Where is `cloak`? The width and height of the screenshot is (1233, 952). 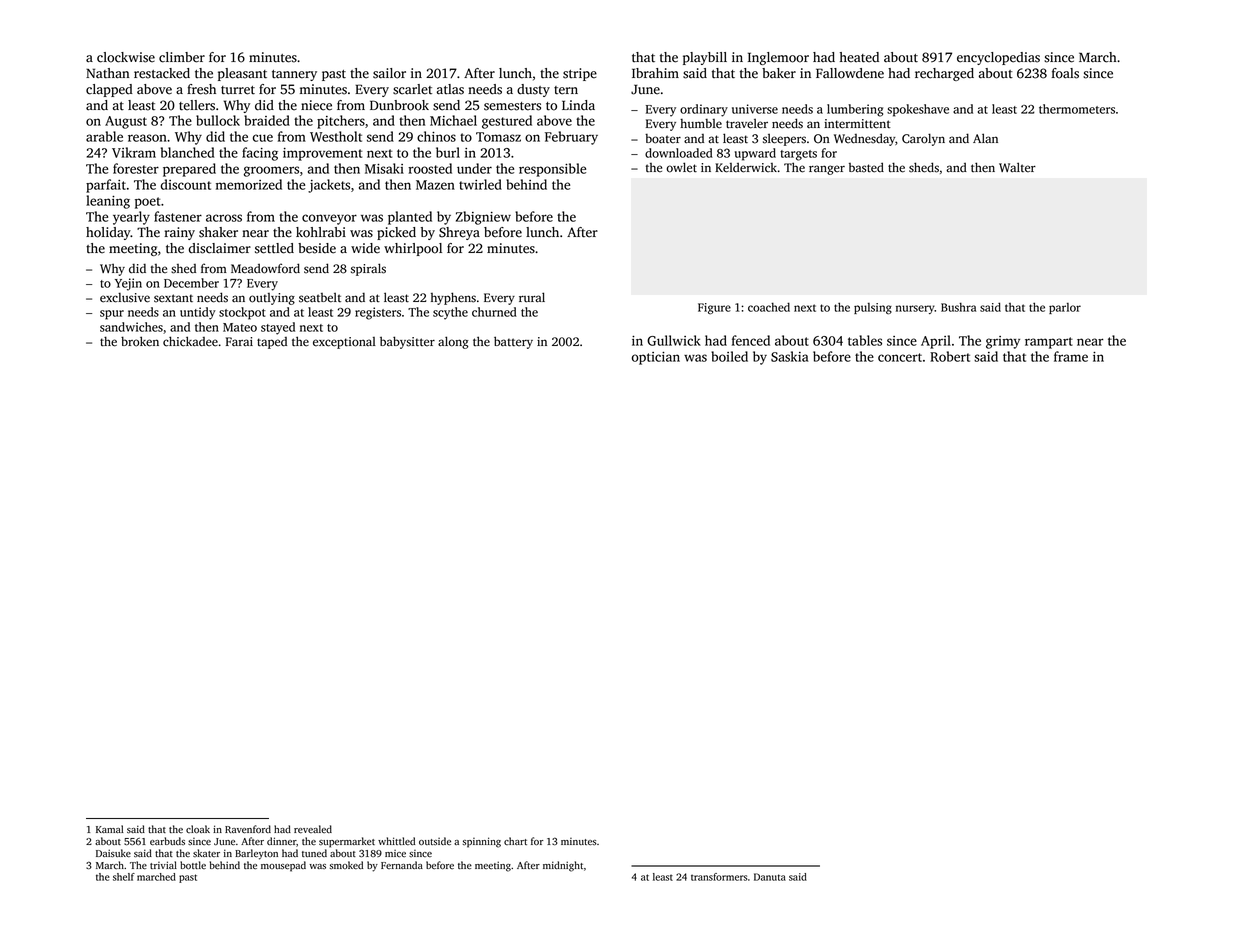
cloak is located at coordinates (198, 829).
